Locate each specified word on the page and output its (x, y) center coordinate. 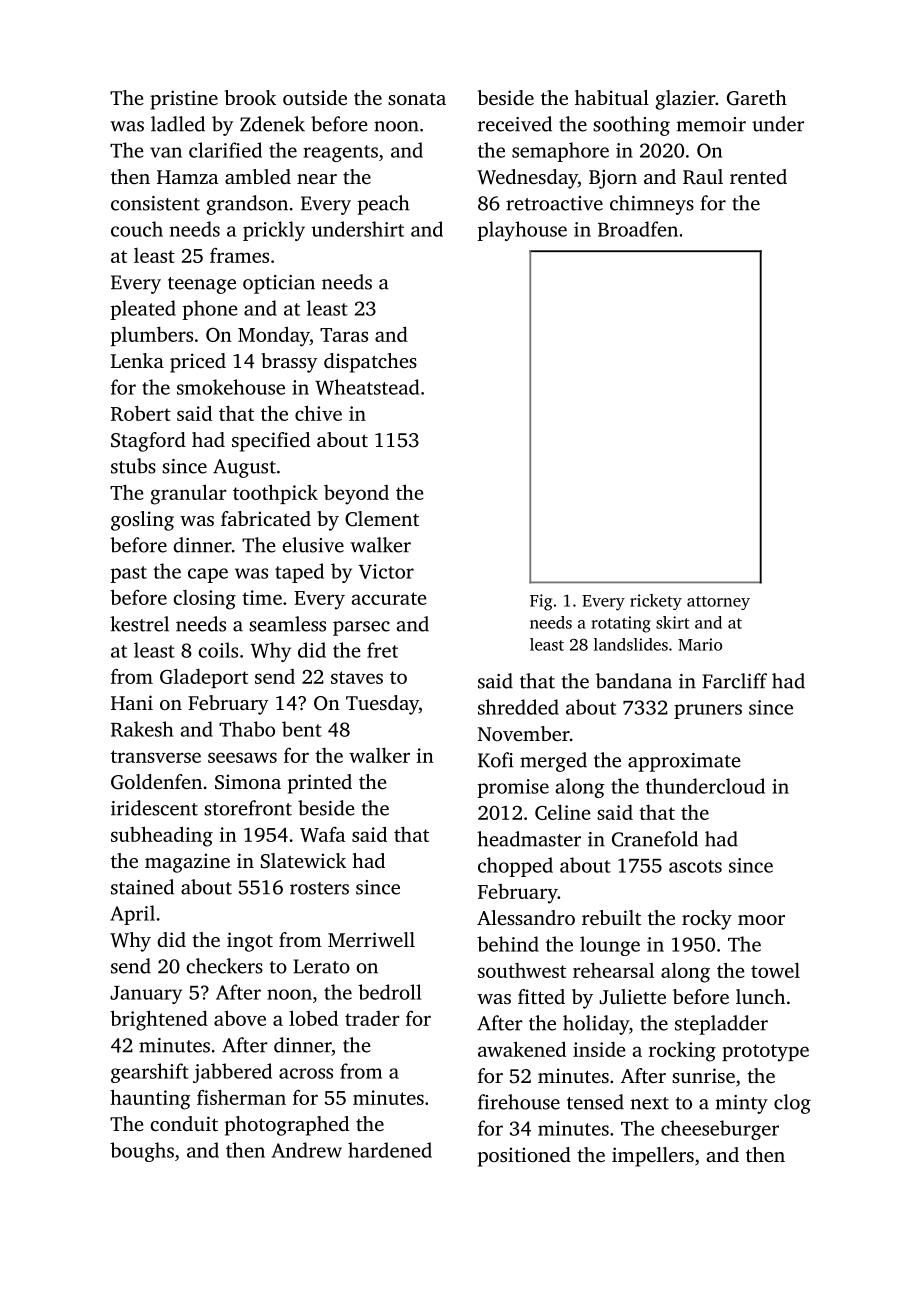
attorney (718, 603)
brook (250, 97)
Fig (541, 602)
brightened (159, 1020)
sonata (417, 99)
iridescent (154, 808)
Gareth (757, 98)
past (128, 574)
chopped (515, 867)
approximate (684, 762)
